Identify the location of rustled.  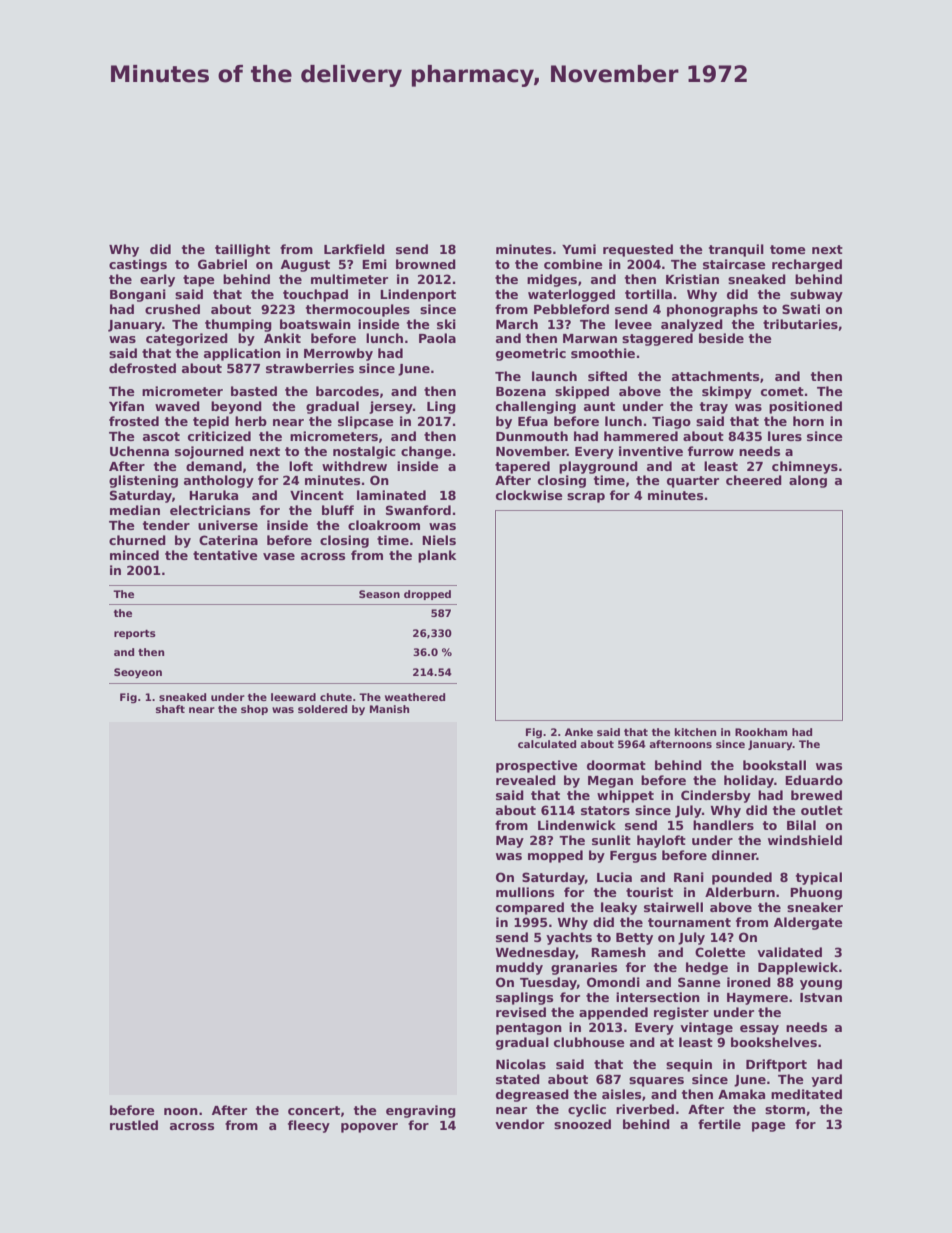
(134, 1125).
